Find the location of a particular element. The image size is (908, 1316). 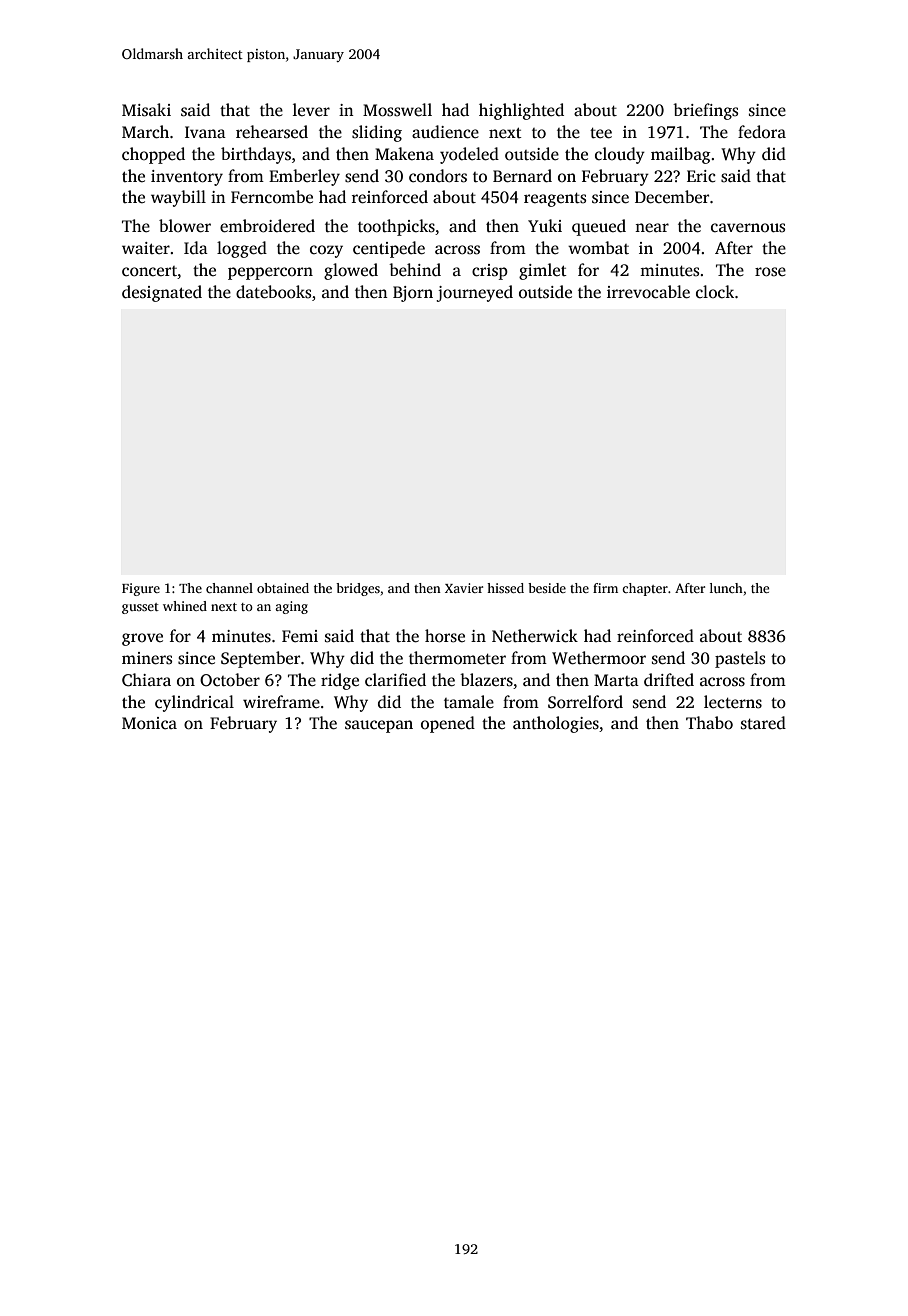

September is located at coordinates (260, 659).
